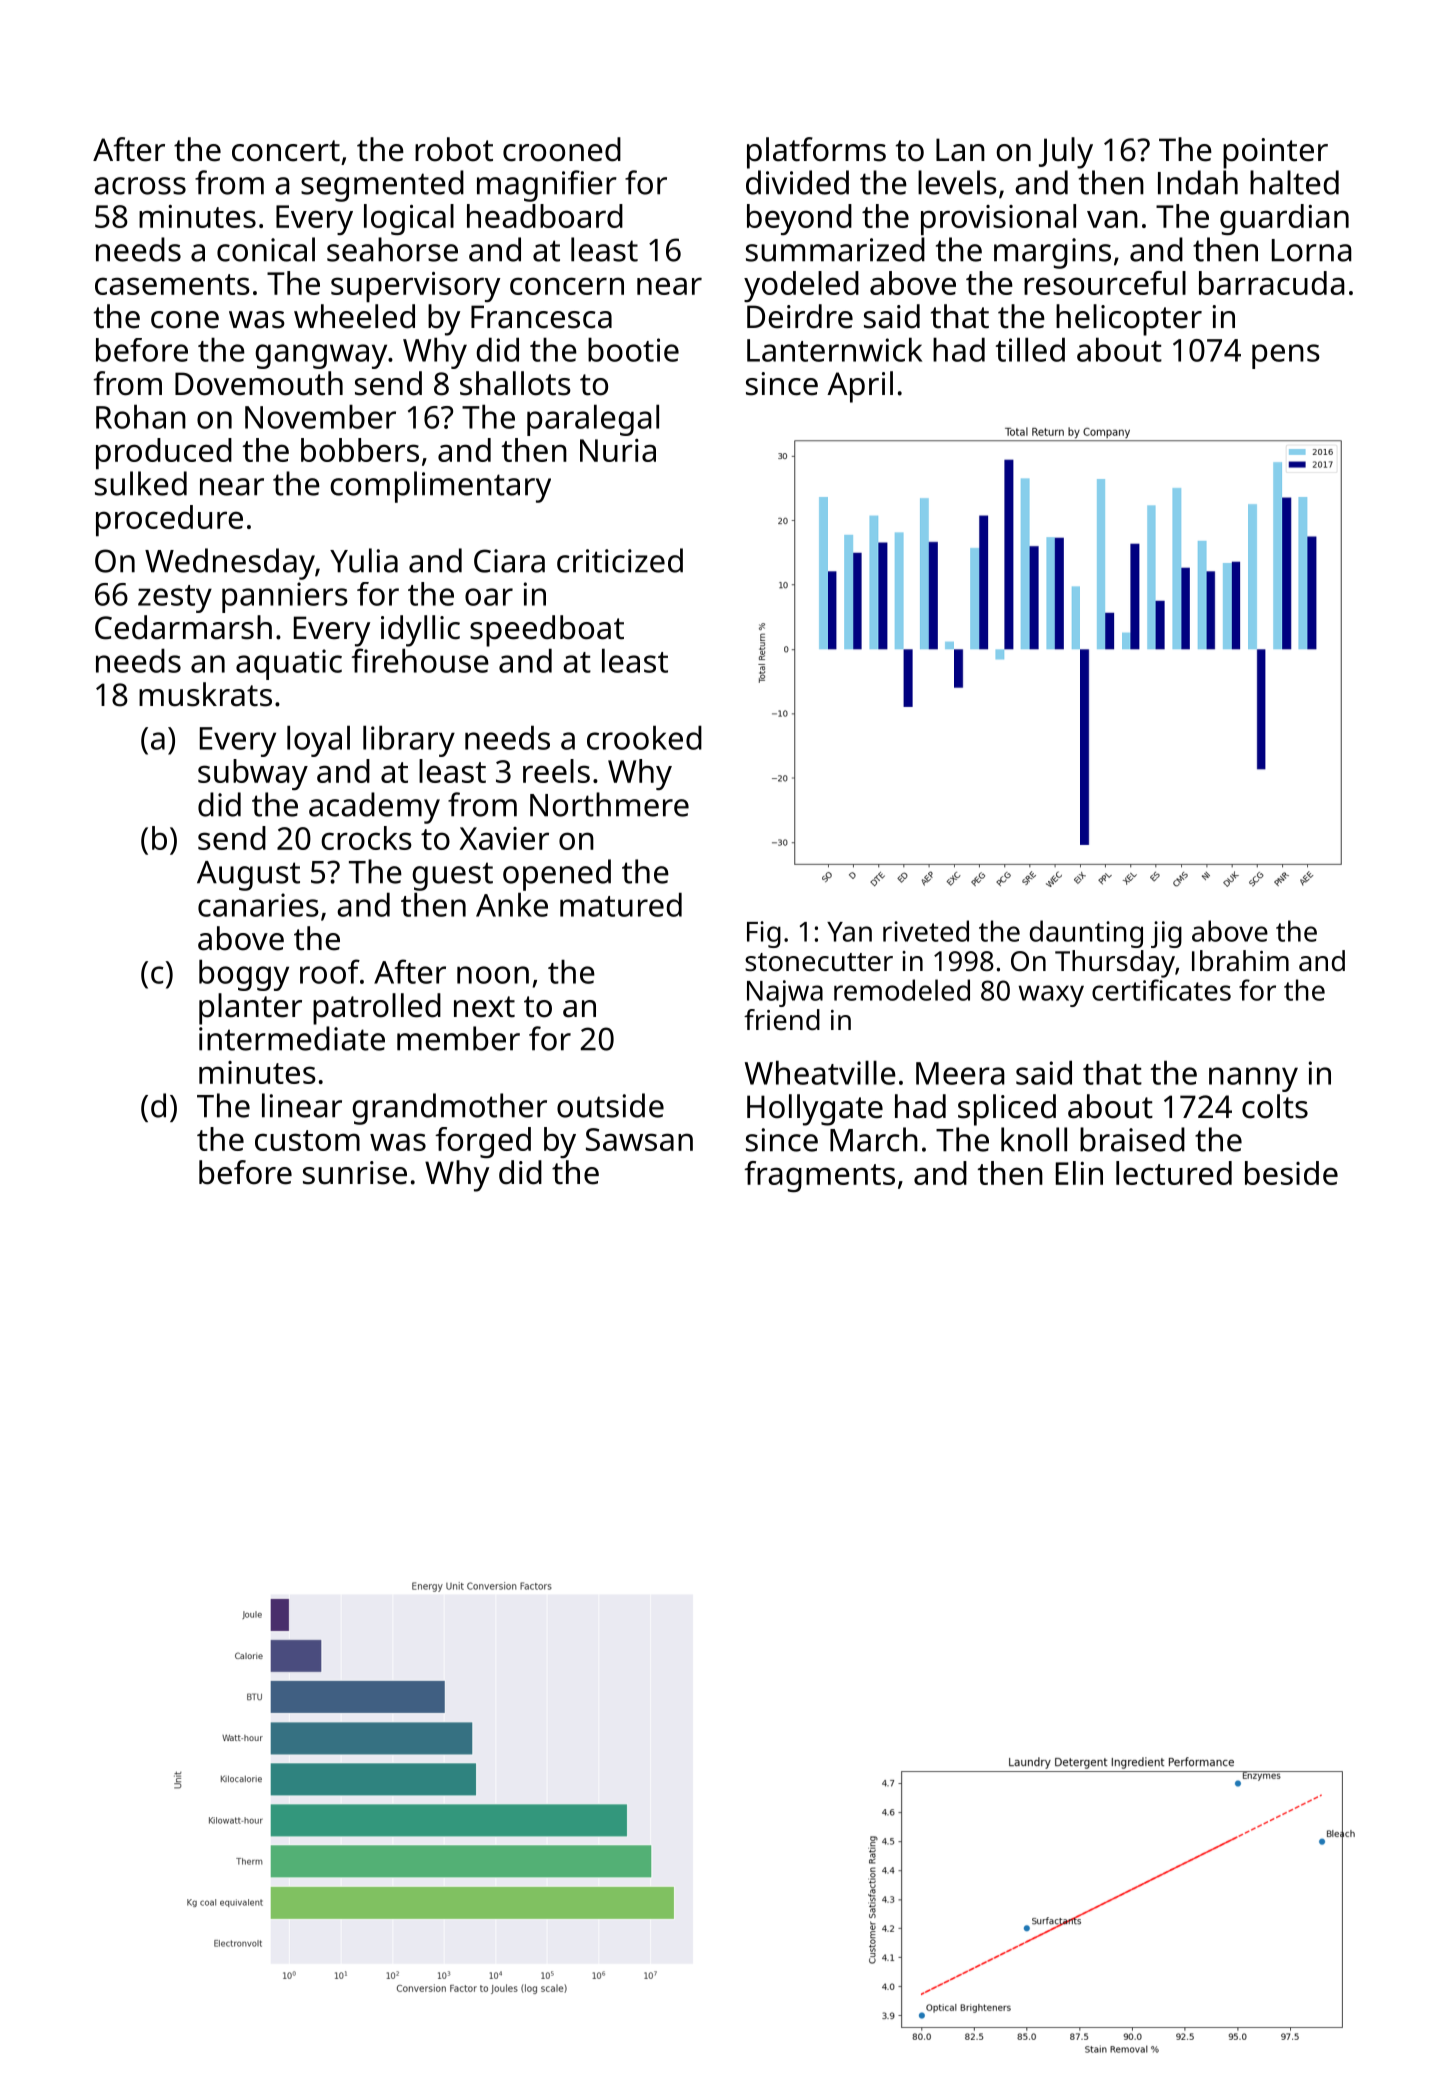 Image resolution: width=1450 pixels, height=2100 pixels. What do you see at coordinates (1079, 1173) in the document?
I see `Elin` at bounding box center [1079, 1173].
